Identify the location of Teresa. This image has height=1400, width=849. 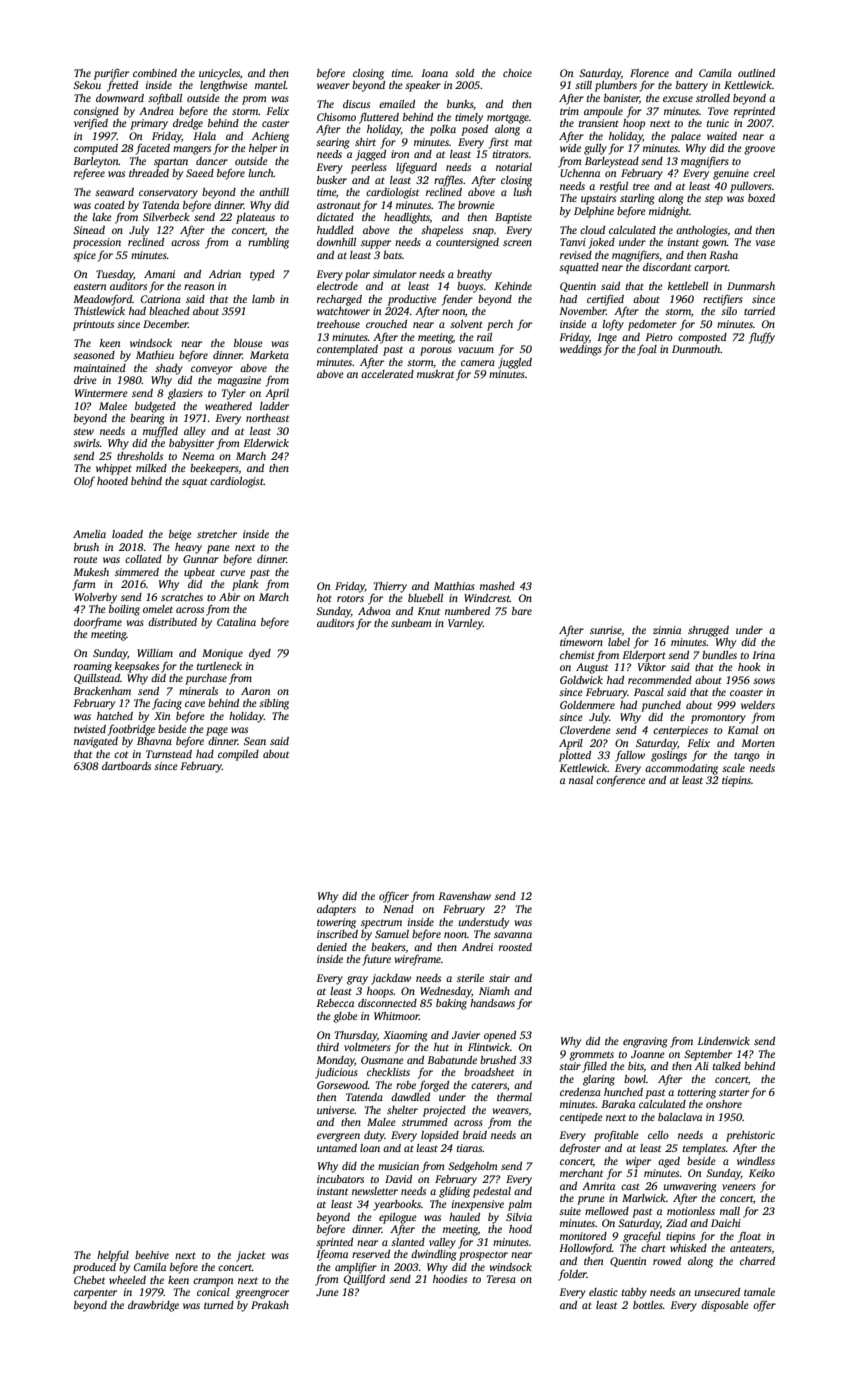
(501, 1279).
